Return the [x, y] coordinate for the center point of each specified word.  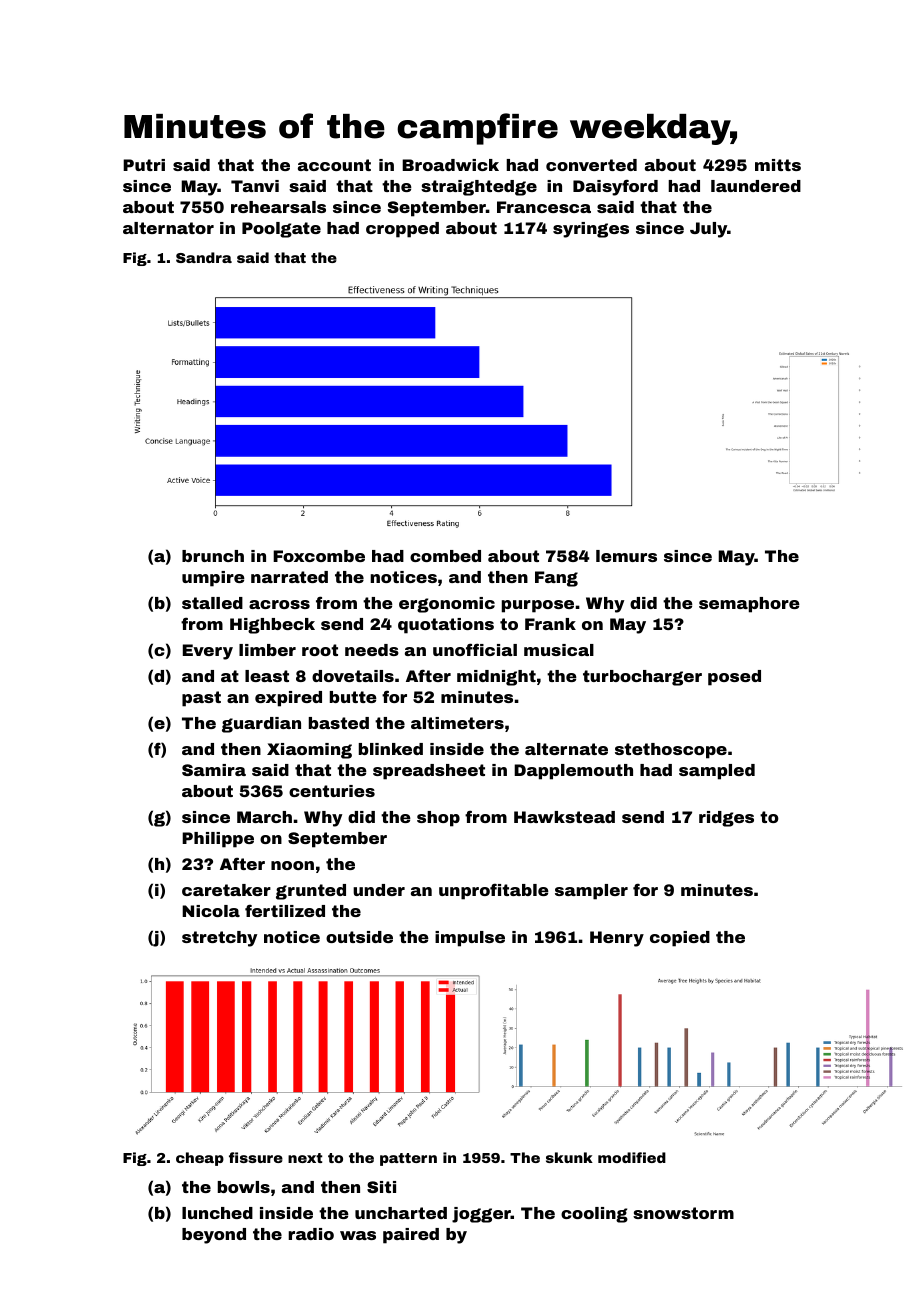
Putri [144, 165]
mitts [778, 165]
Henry [617, 939]
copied [680, 939]
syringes [591, 230]
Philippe [218, 840]
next [305, 1158]
